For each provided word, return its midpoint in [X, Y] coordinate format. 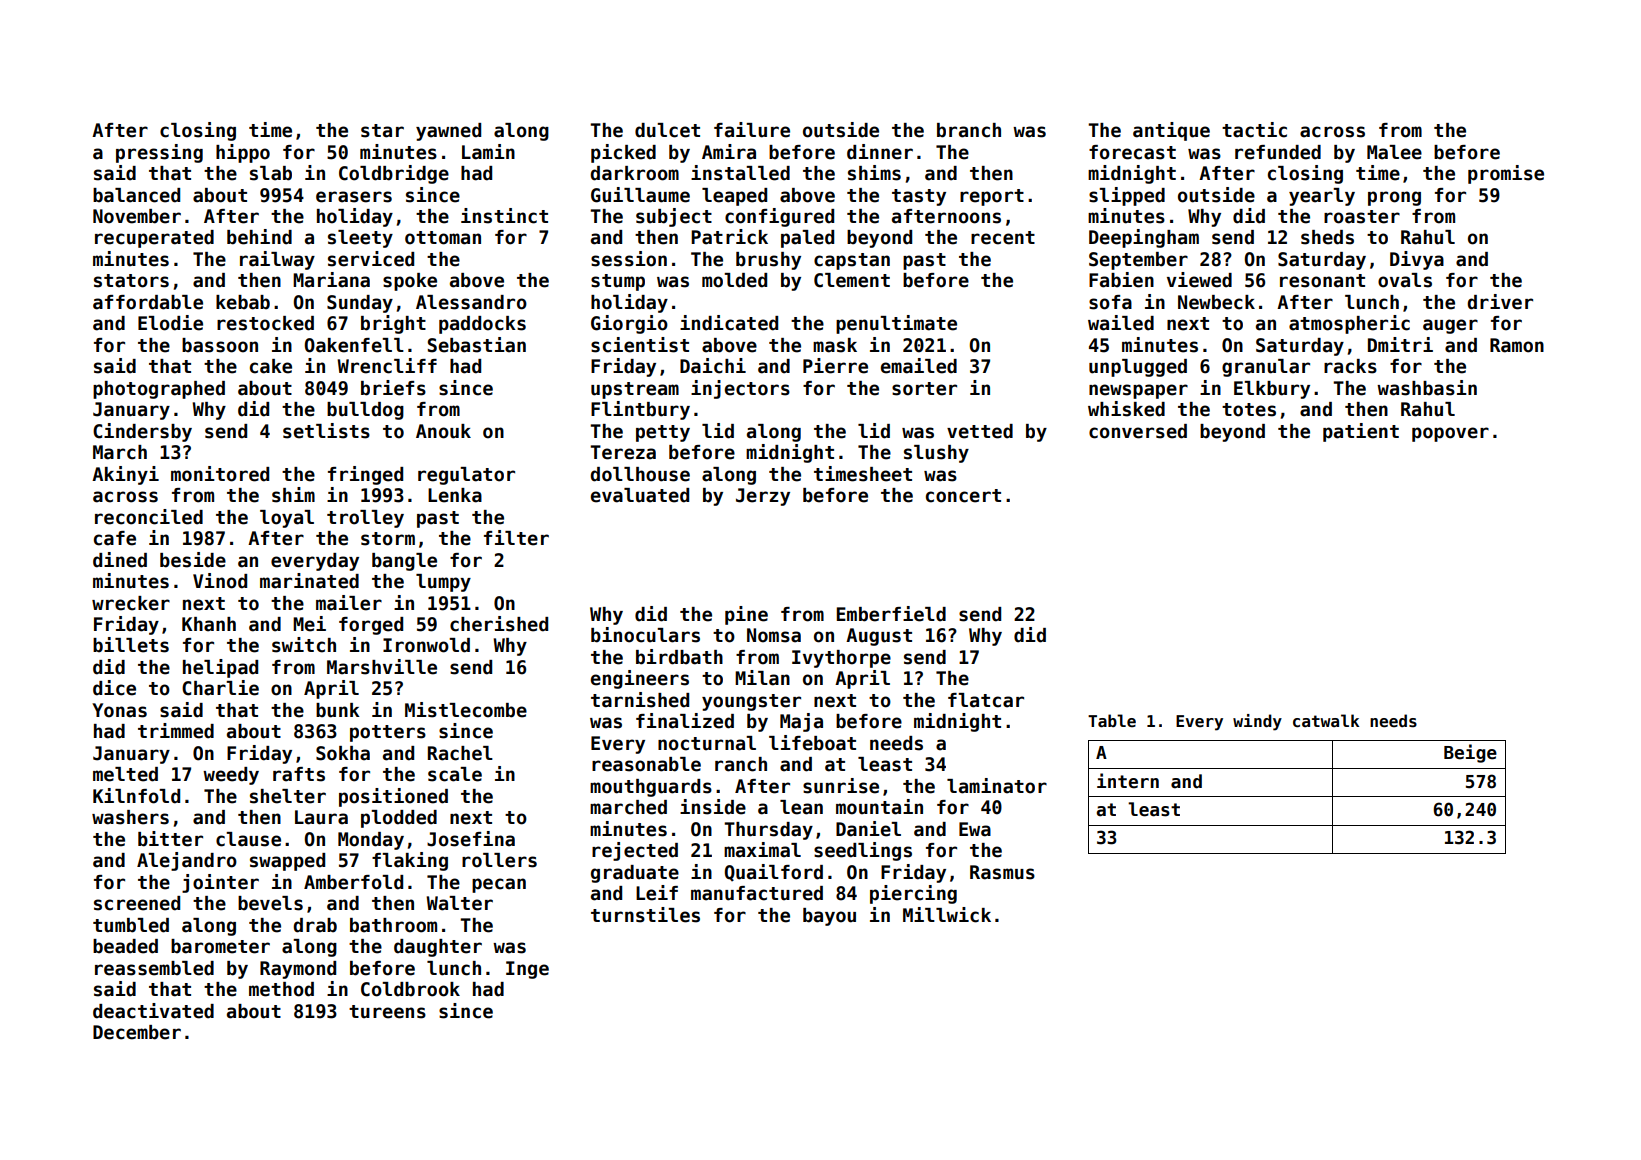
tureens [387, 1012]
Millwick [947, 915]
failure [752, 130]
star [382, 131]
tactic [1254, 130]
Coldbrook [410, 989]
